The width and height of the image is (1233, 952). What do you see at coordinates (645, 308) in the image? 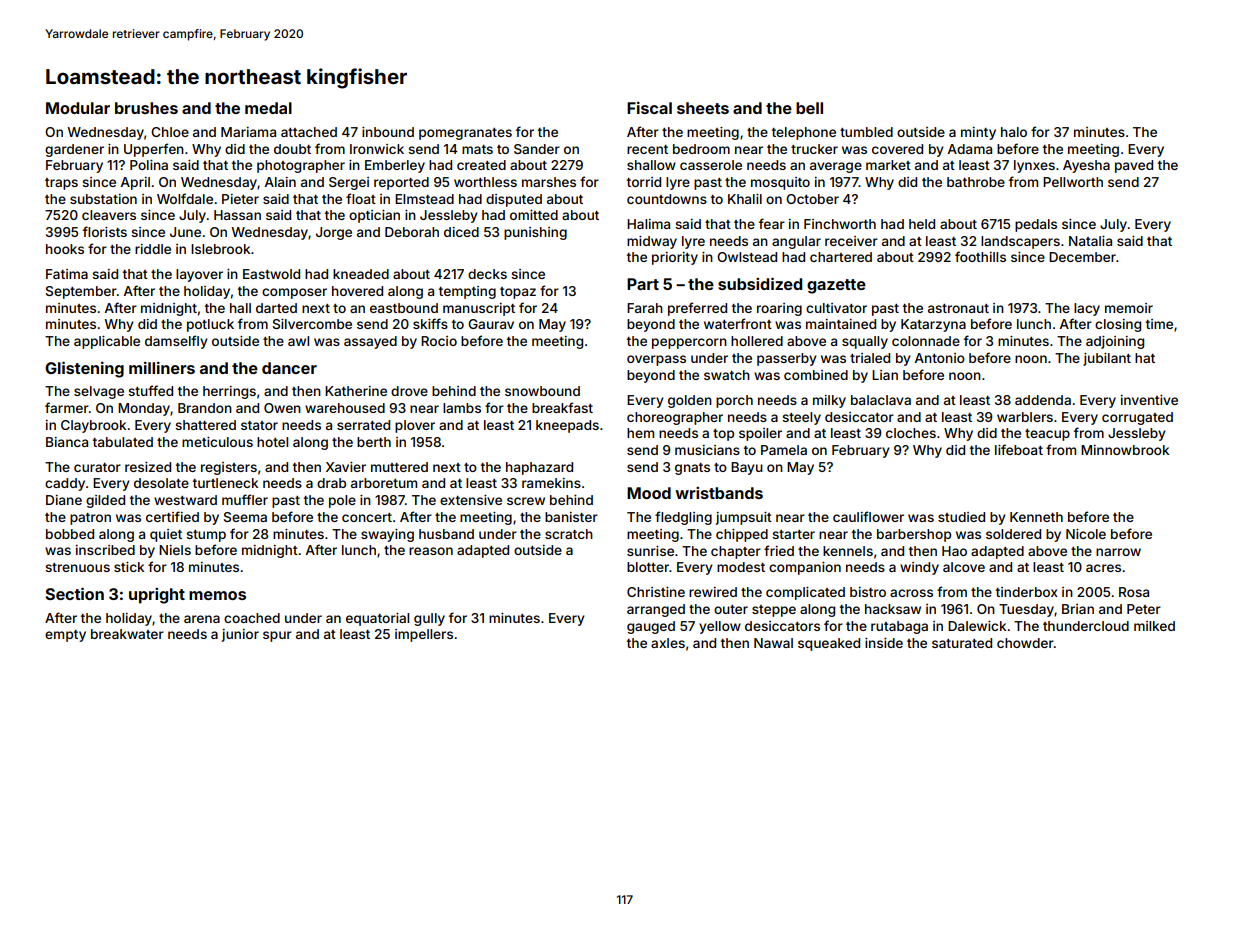
I see `Farah` at bounding box center [645, 308].
